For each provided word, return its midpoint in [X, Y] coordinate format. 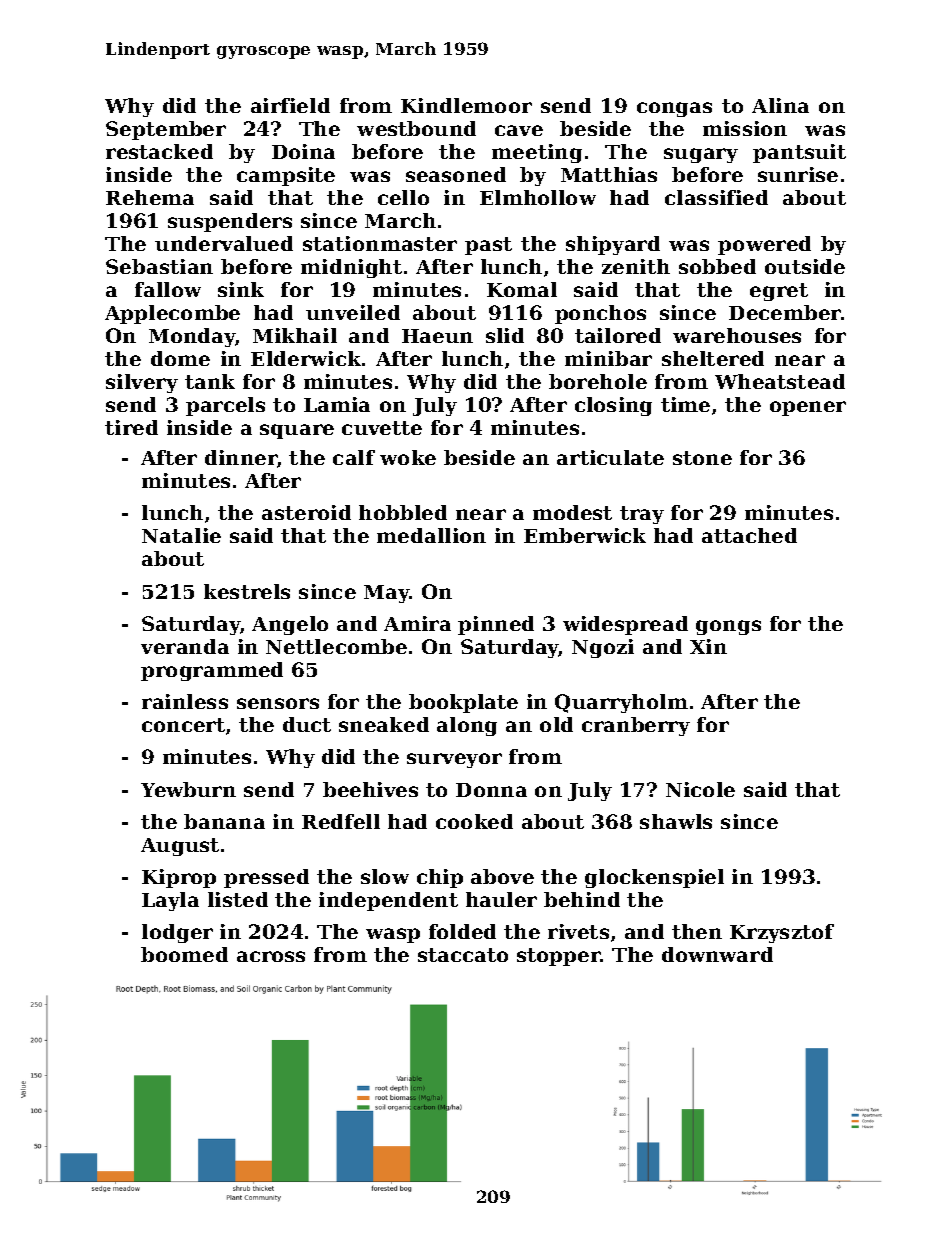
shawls [676, 821]
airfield [290, 105]
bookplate [463, 703]
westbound [416, 128]
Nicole [700, 789]
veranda [185, 646]
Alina [780, 105]
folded [462, 931]
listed [238, 899]
